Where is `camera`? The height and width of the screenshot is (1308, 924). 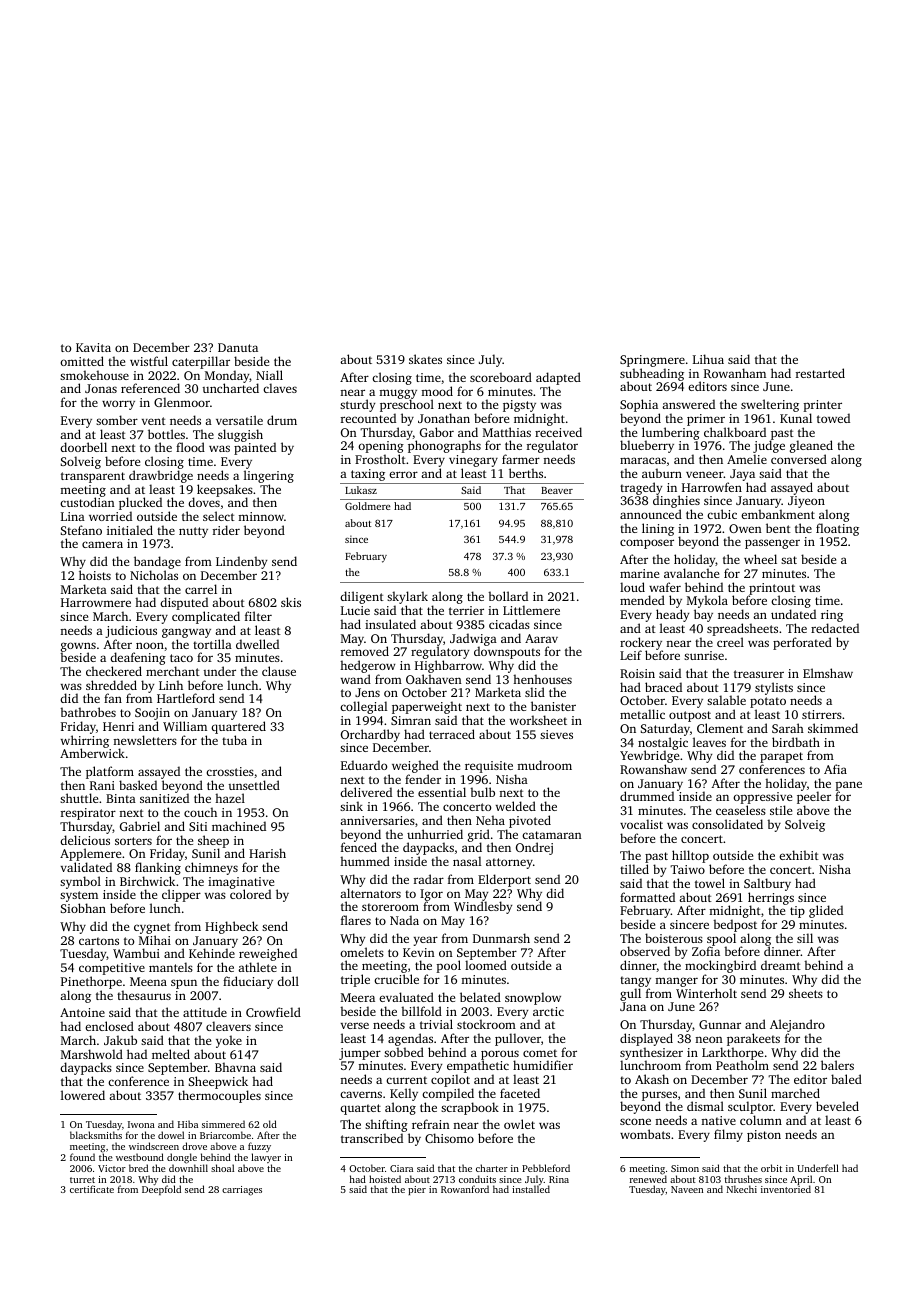 camera is located at coordinates (102, 544).
